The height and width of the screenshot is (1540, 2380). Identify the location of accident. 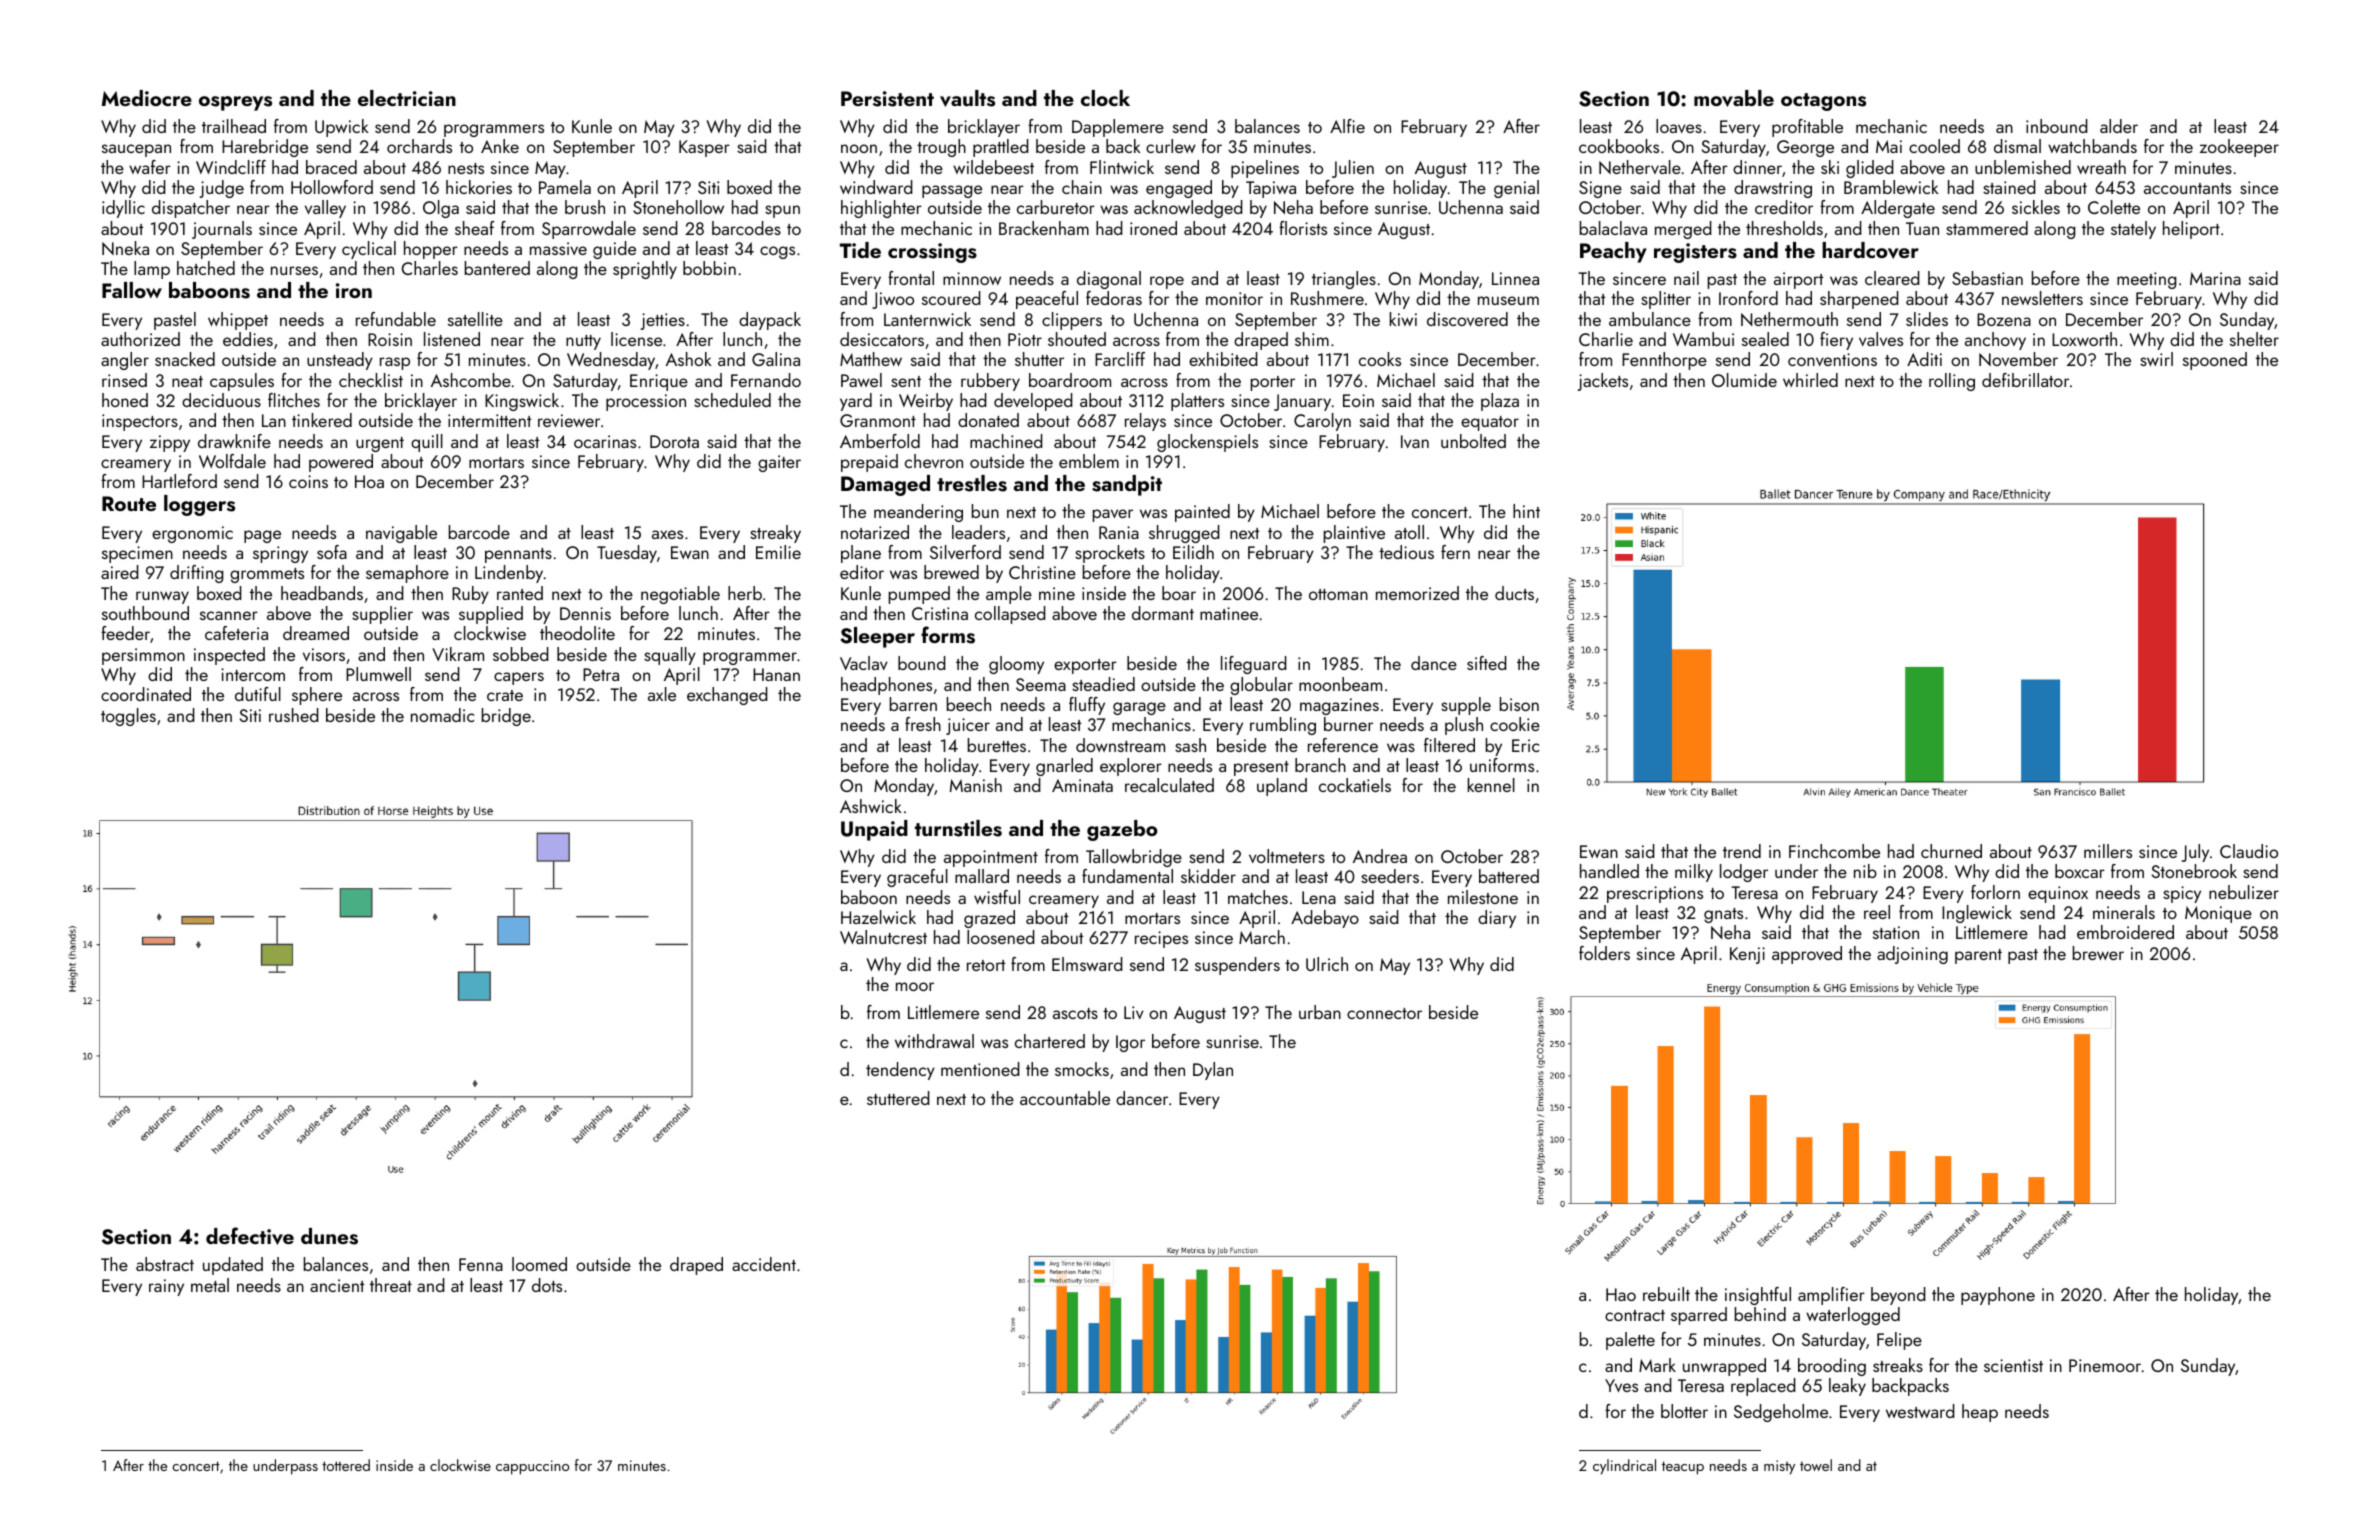
(764, 1264).
